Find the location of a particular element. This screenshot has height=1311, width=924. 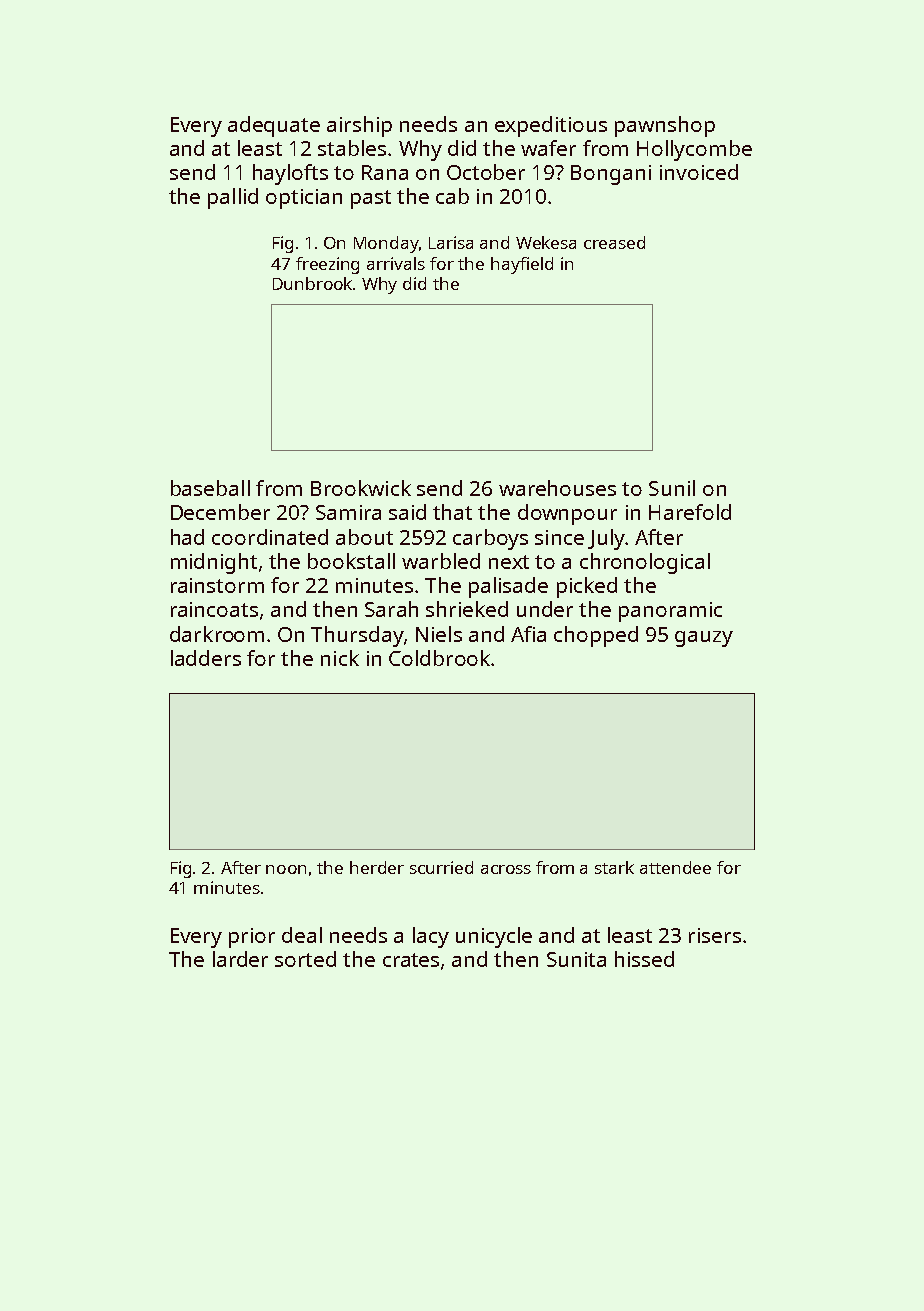

airship is located at coordinates (359, 126).
